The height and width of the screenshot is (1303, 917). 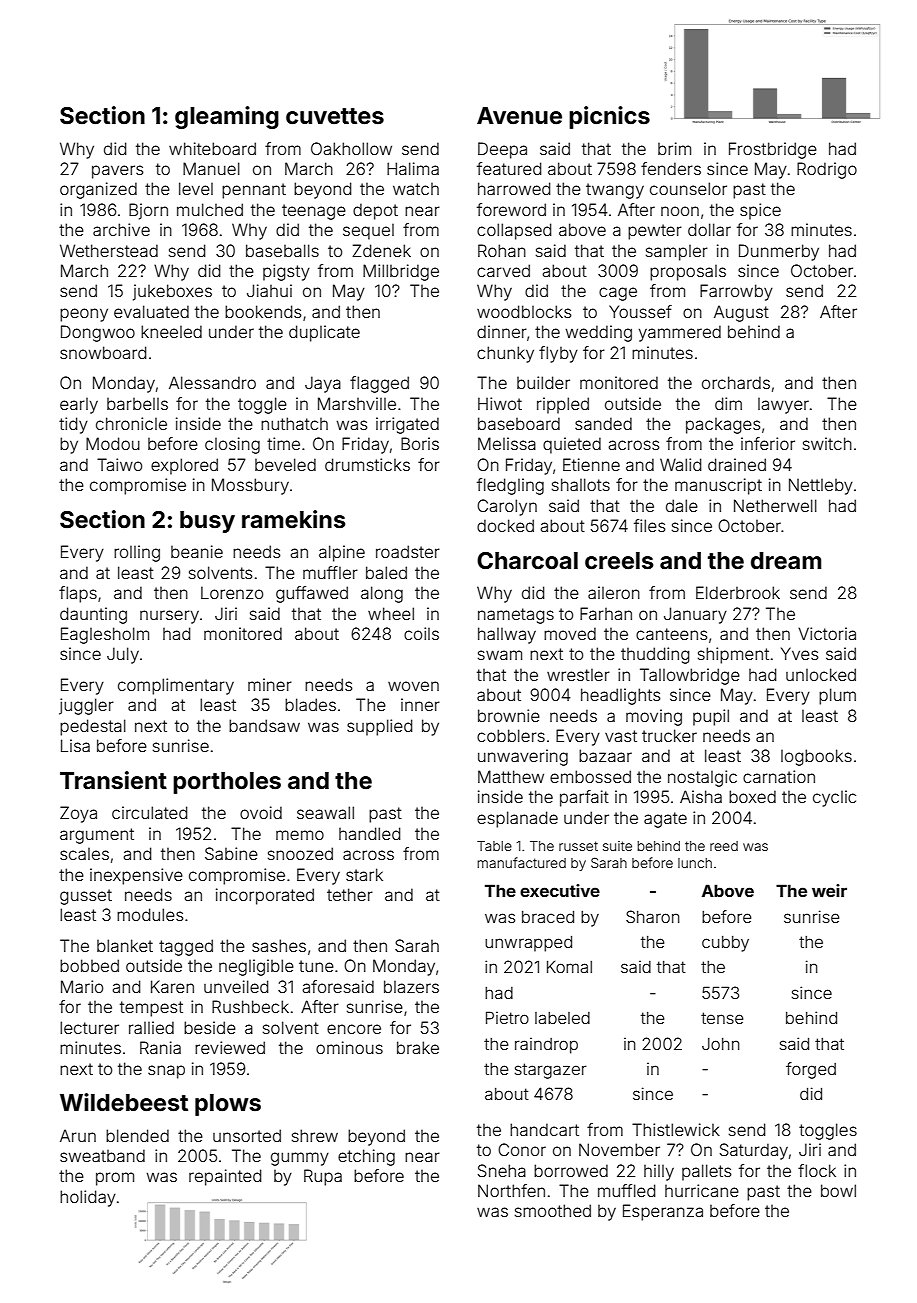 What do you see at coordinates (618, 294) in the screenshot?
I see `cage` at bounding box center [618, 294].
